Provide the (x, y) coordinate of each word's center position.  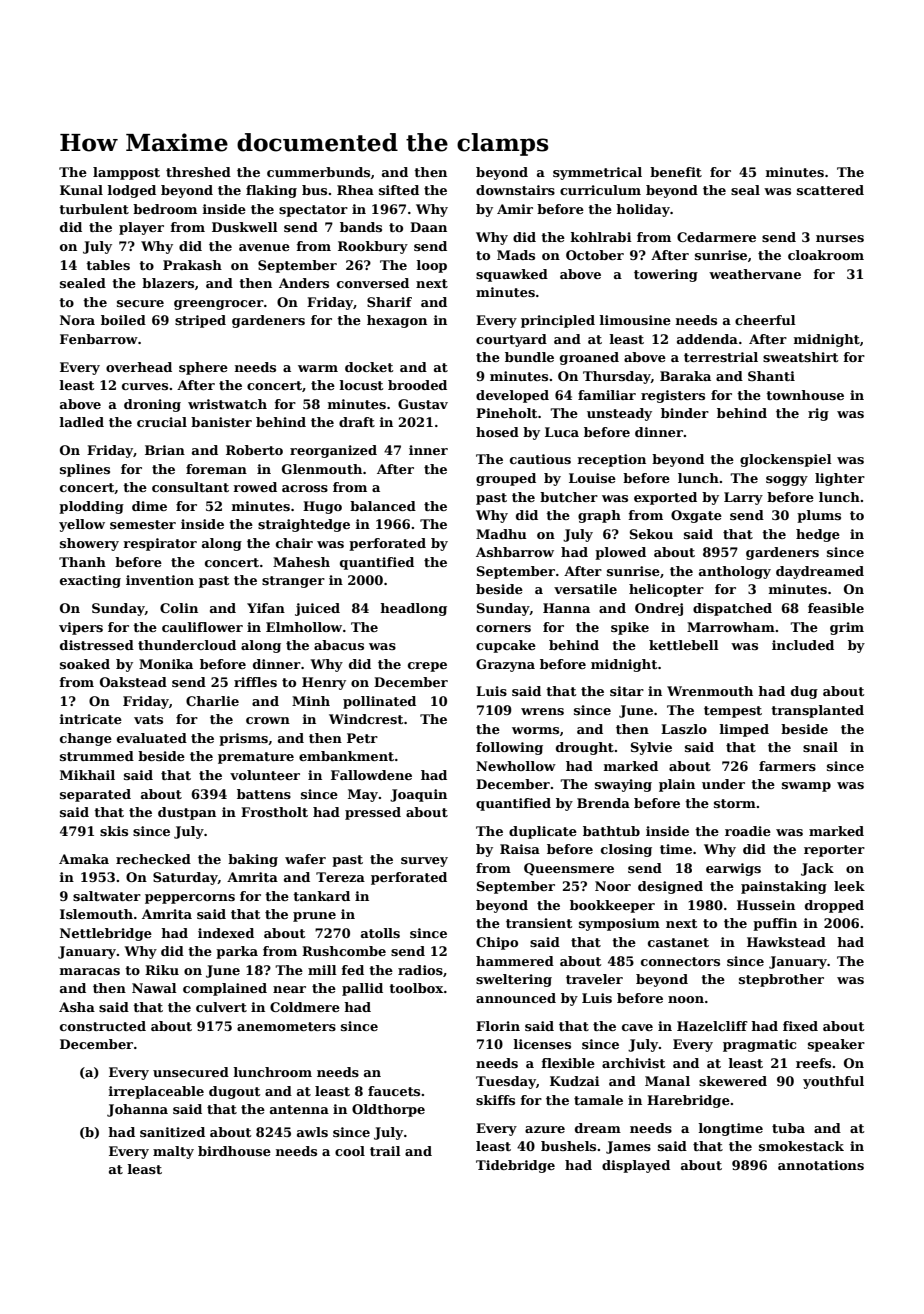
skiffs (495, 1100)
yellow (82, 525)
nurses (840, 238)
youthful (833, 1082)
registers (673, 396)
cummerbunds (318, 172)
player (141, 228)
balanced (383, 506)
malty (173, 1152)
